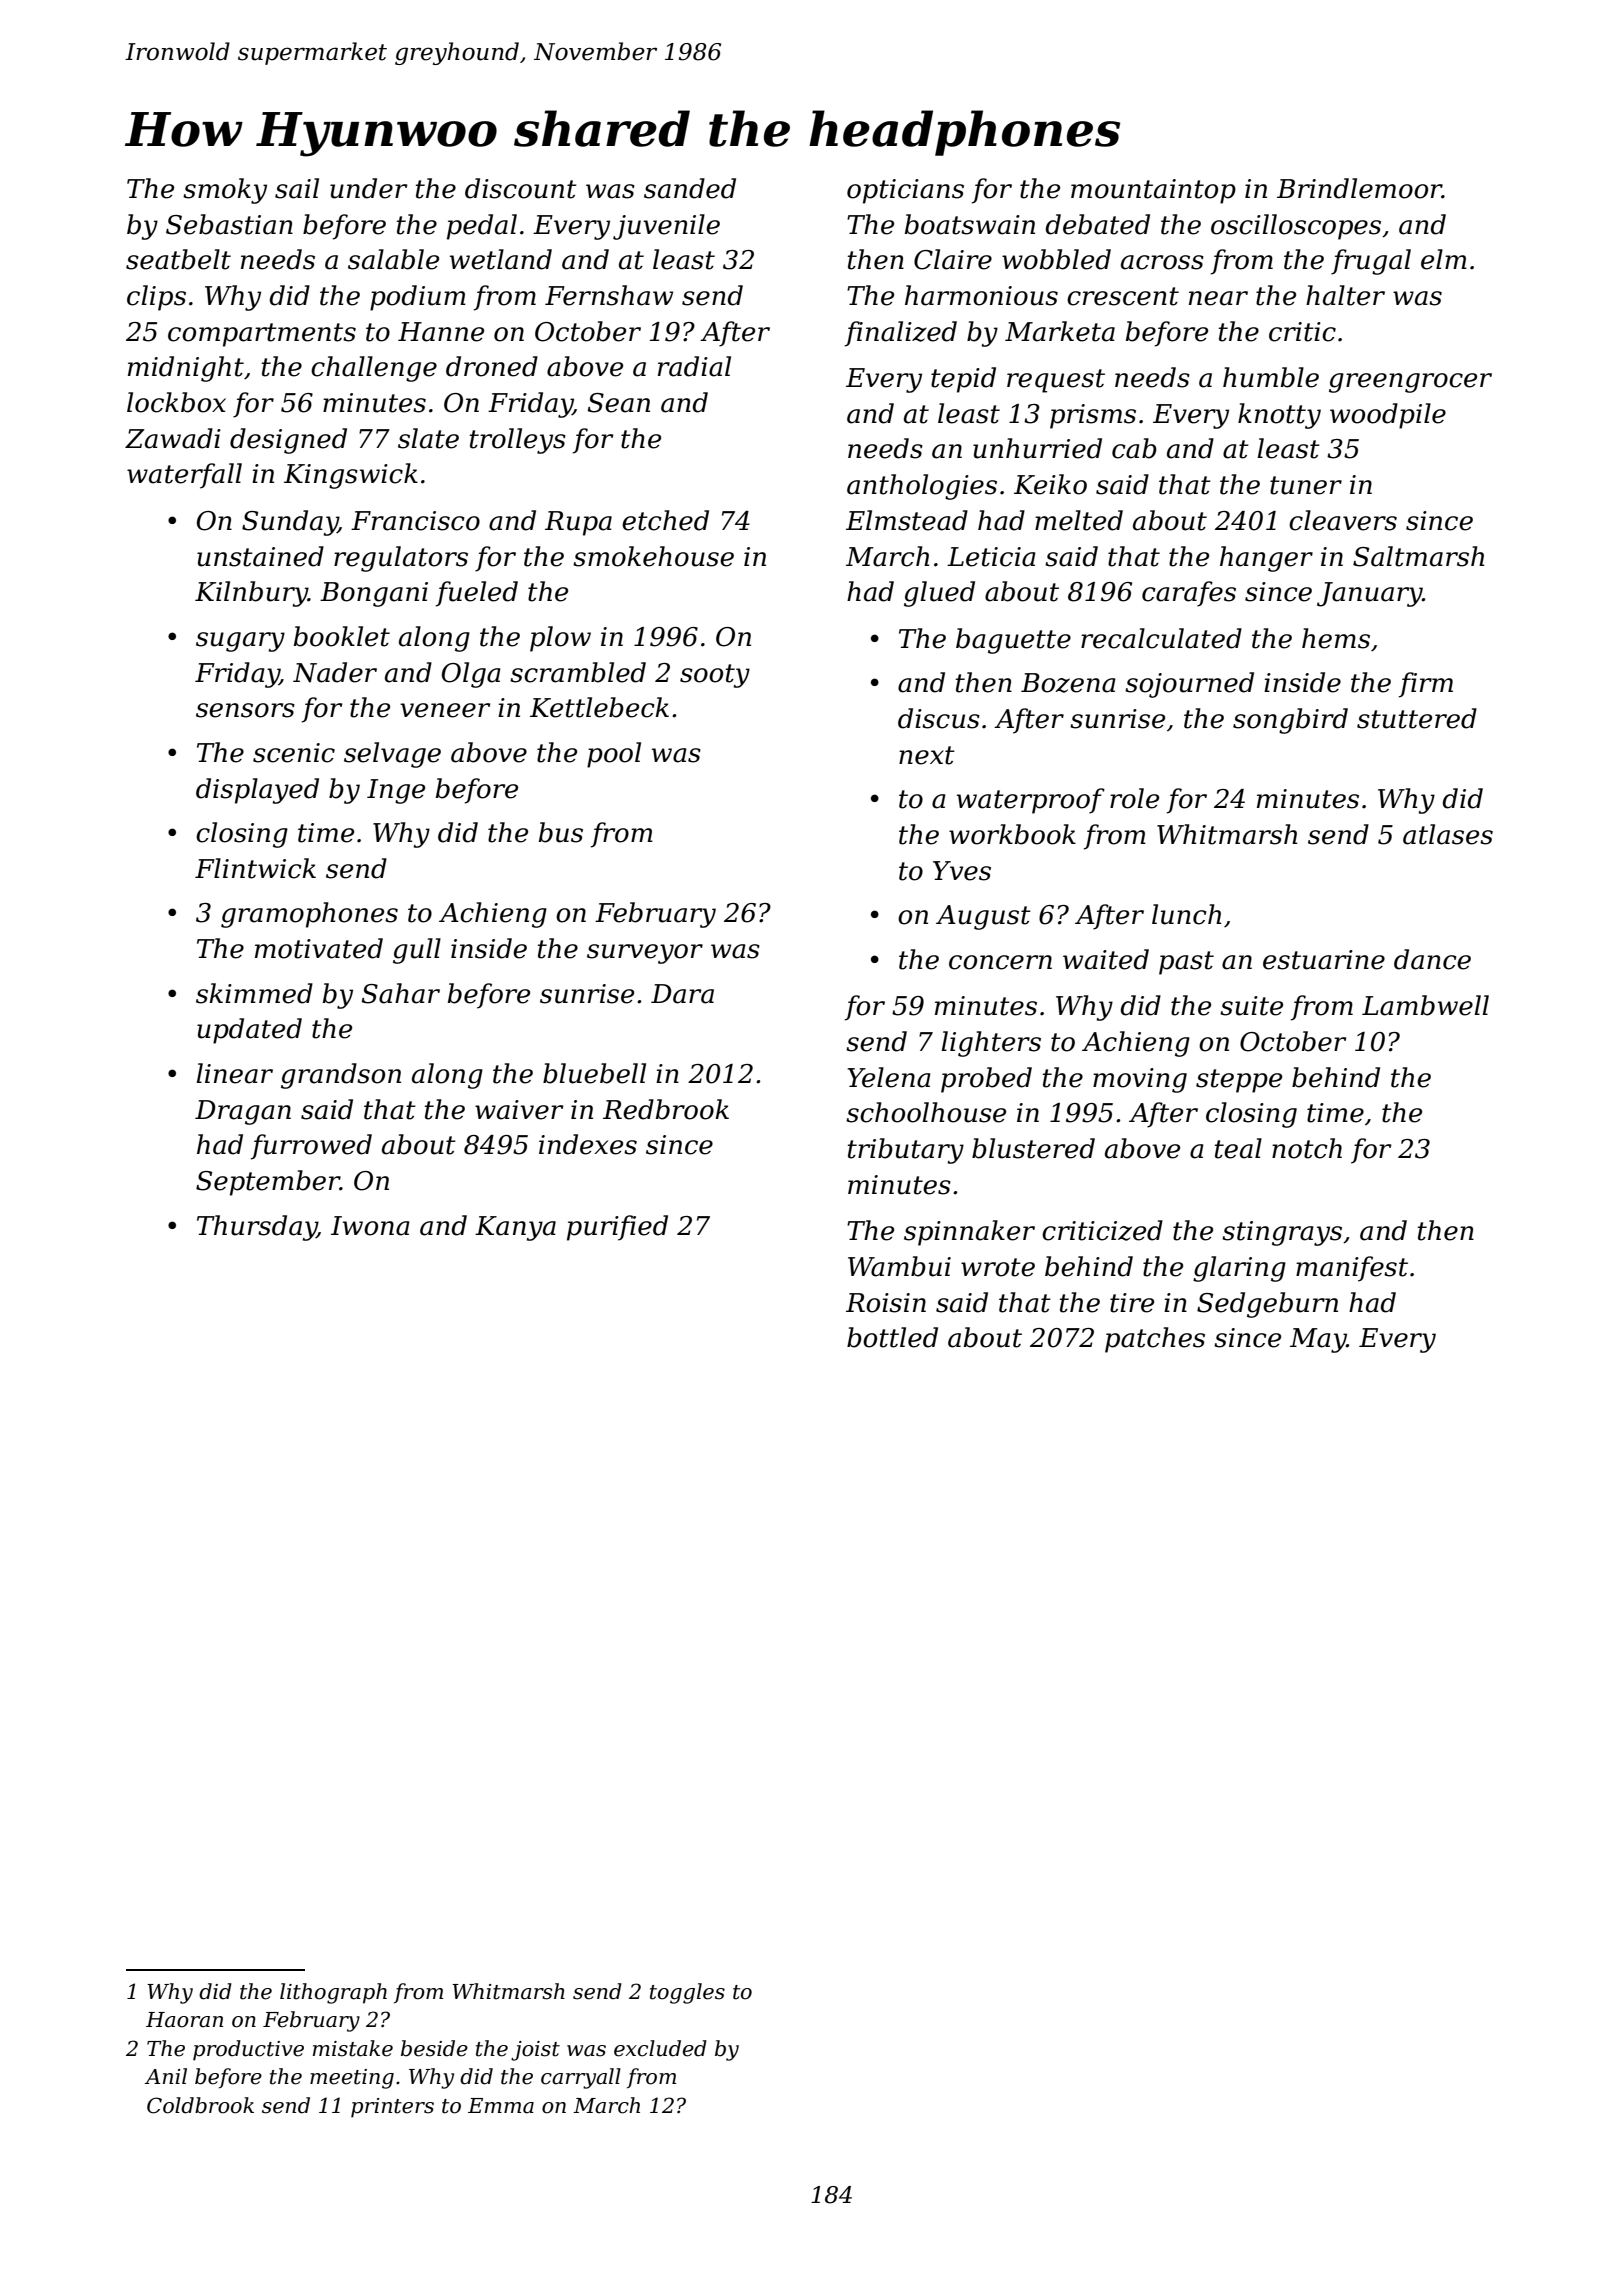  Describe the element at coordinates (1155, 1340) in the screenshot. I see `patches` at that location.
